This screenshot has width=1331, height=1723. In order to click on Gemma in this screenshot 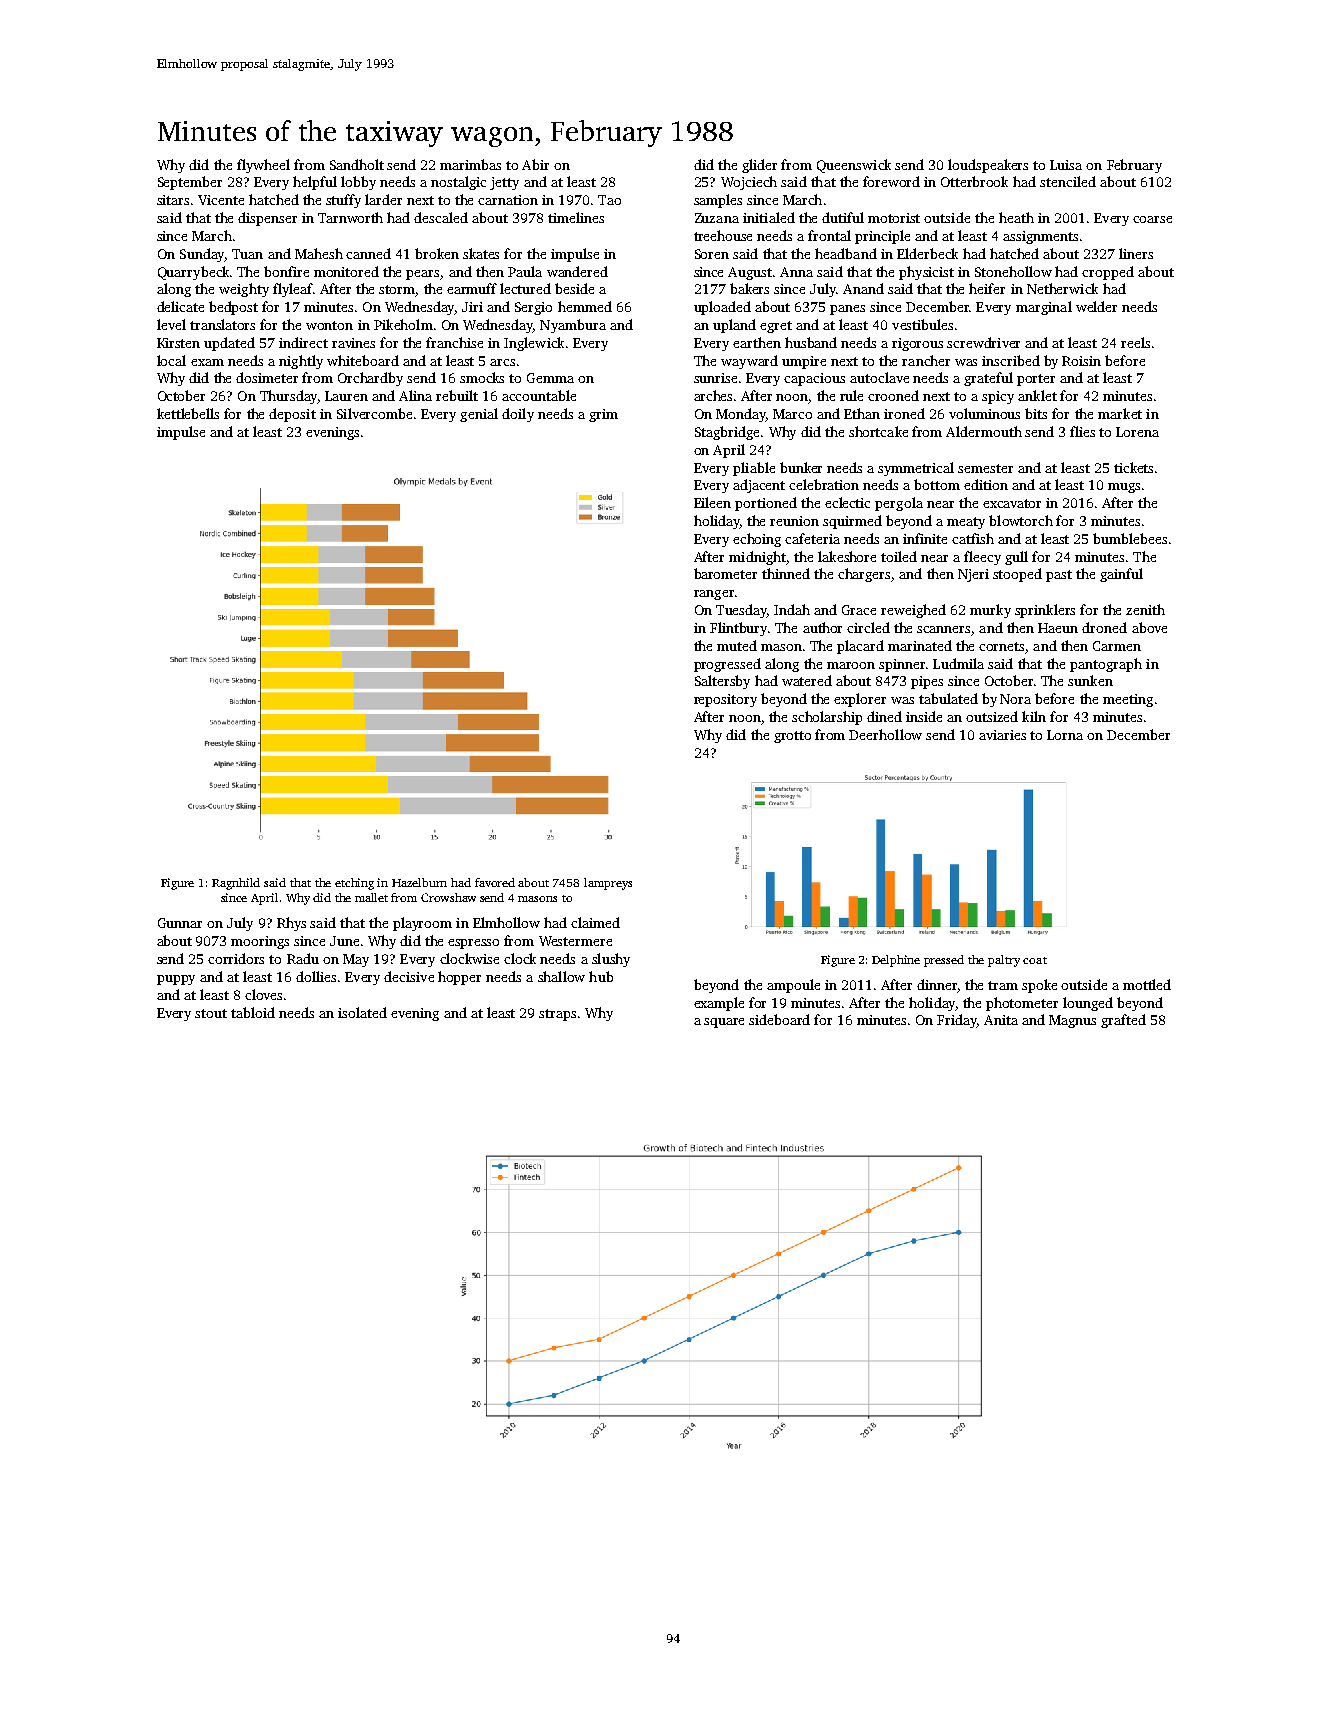, I will do `click(550, 378)`.
